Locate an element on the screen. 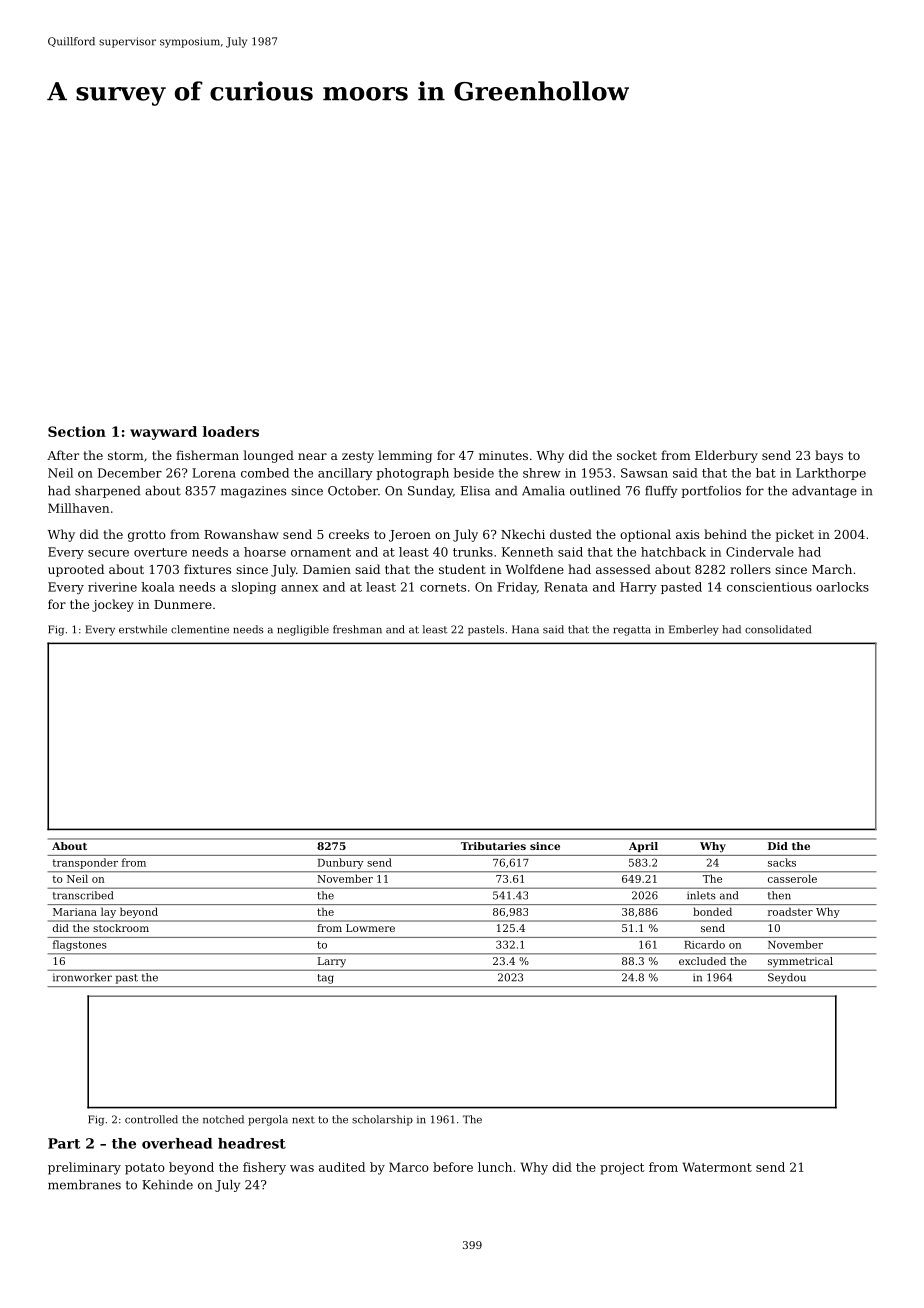 This screenshot has width=924, height=1308. Section is located at coordinates (77, 431).
